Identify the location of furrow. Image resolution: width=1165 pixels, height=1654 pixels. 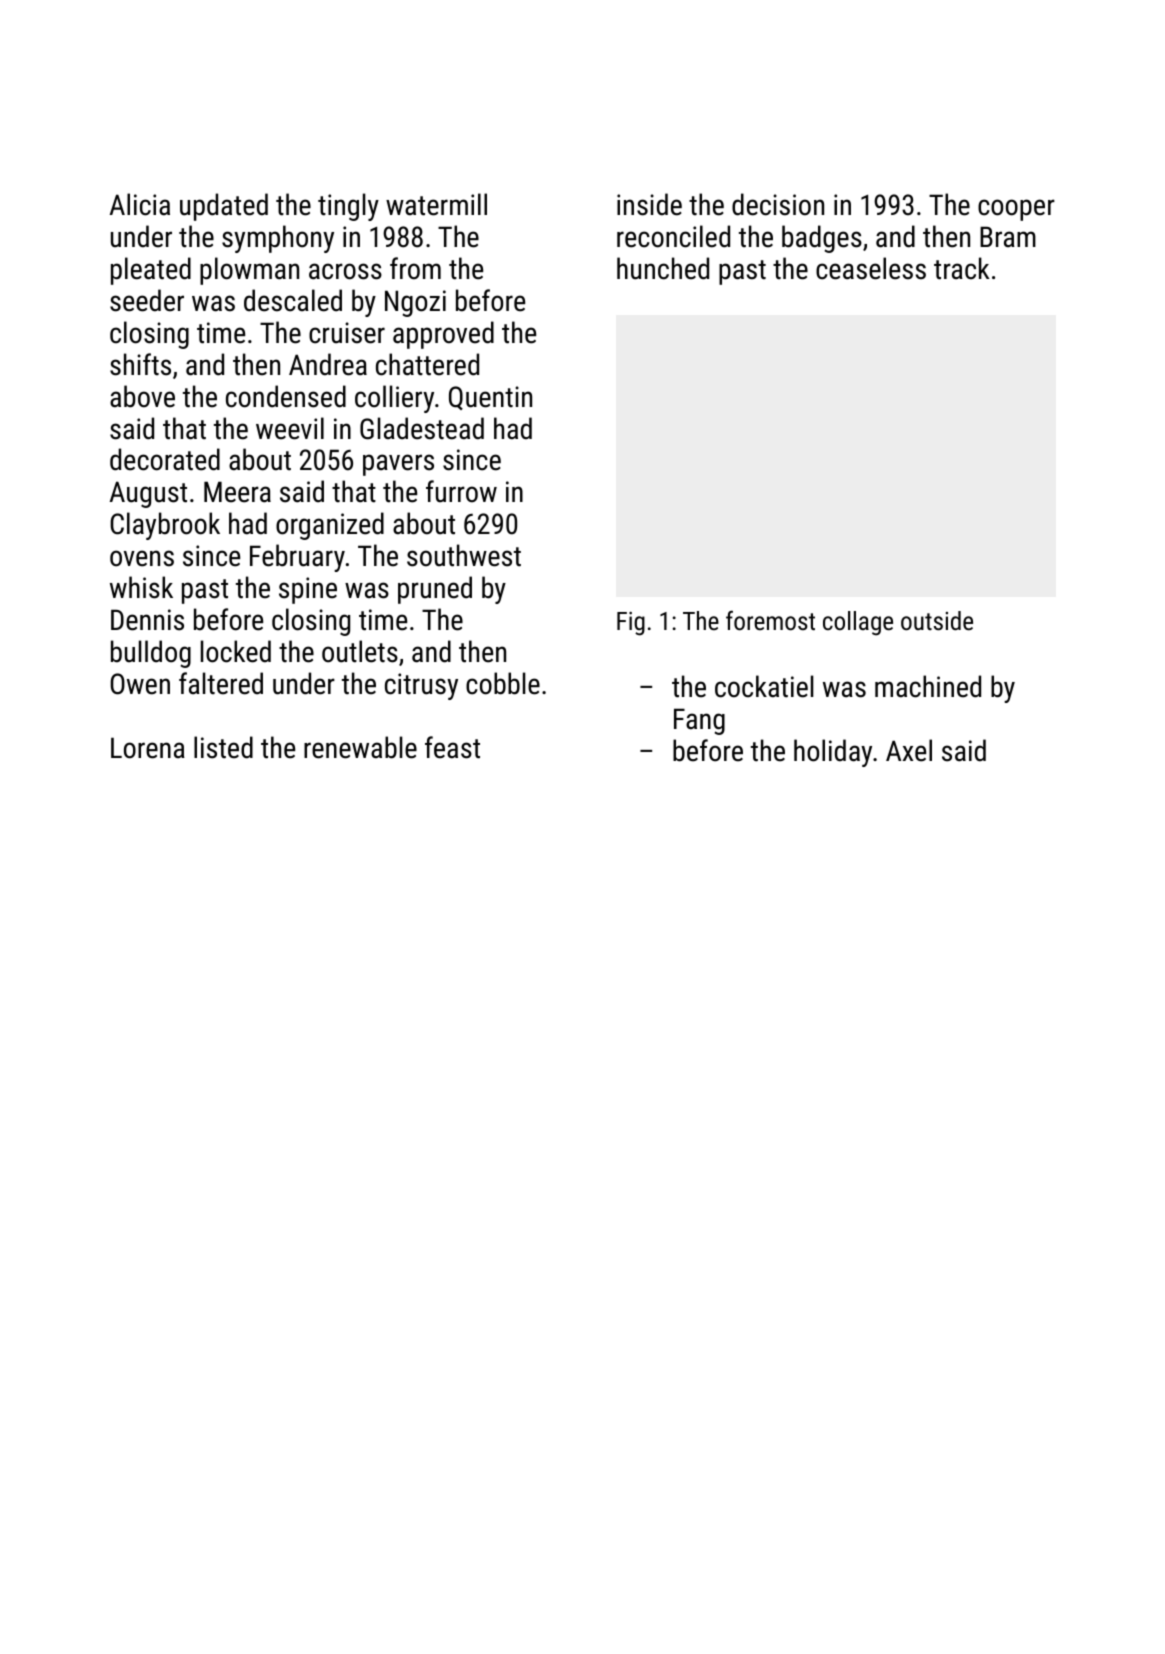
(461, 491).
